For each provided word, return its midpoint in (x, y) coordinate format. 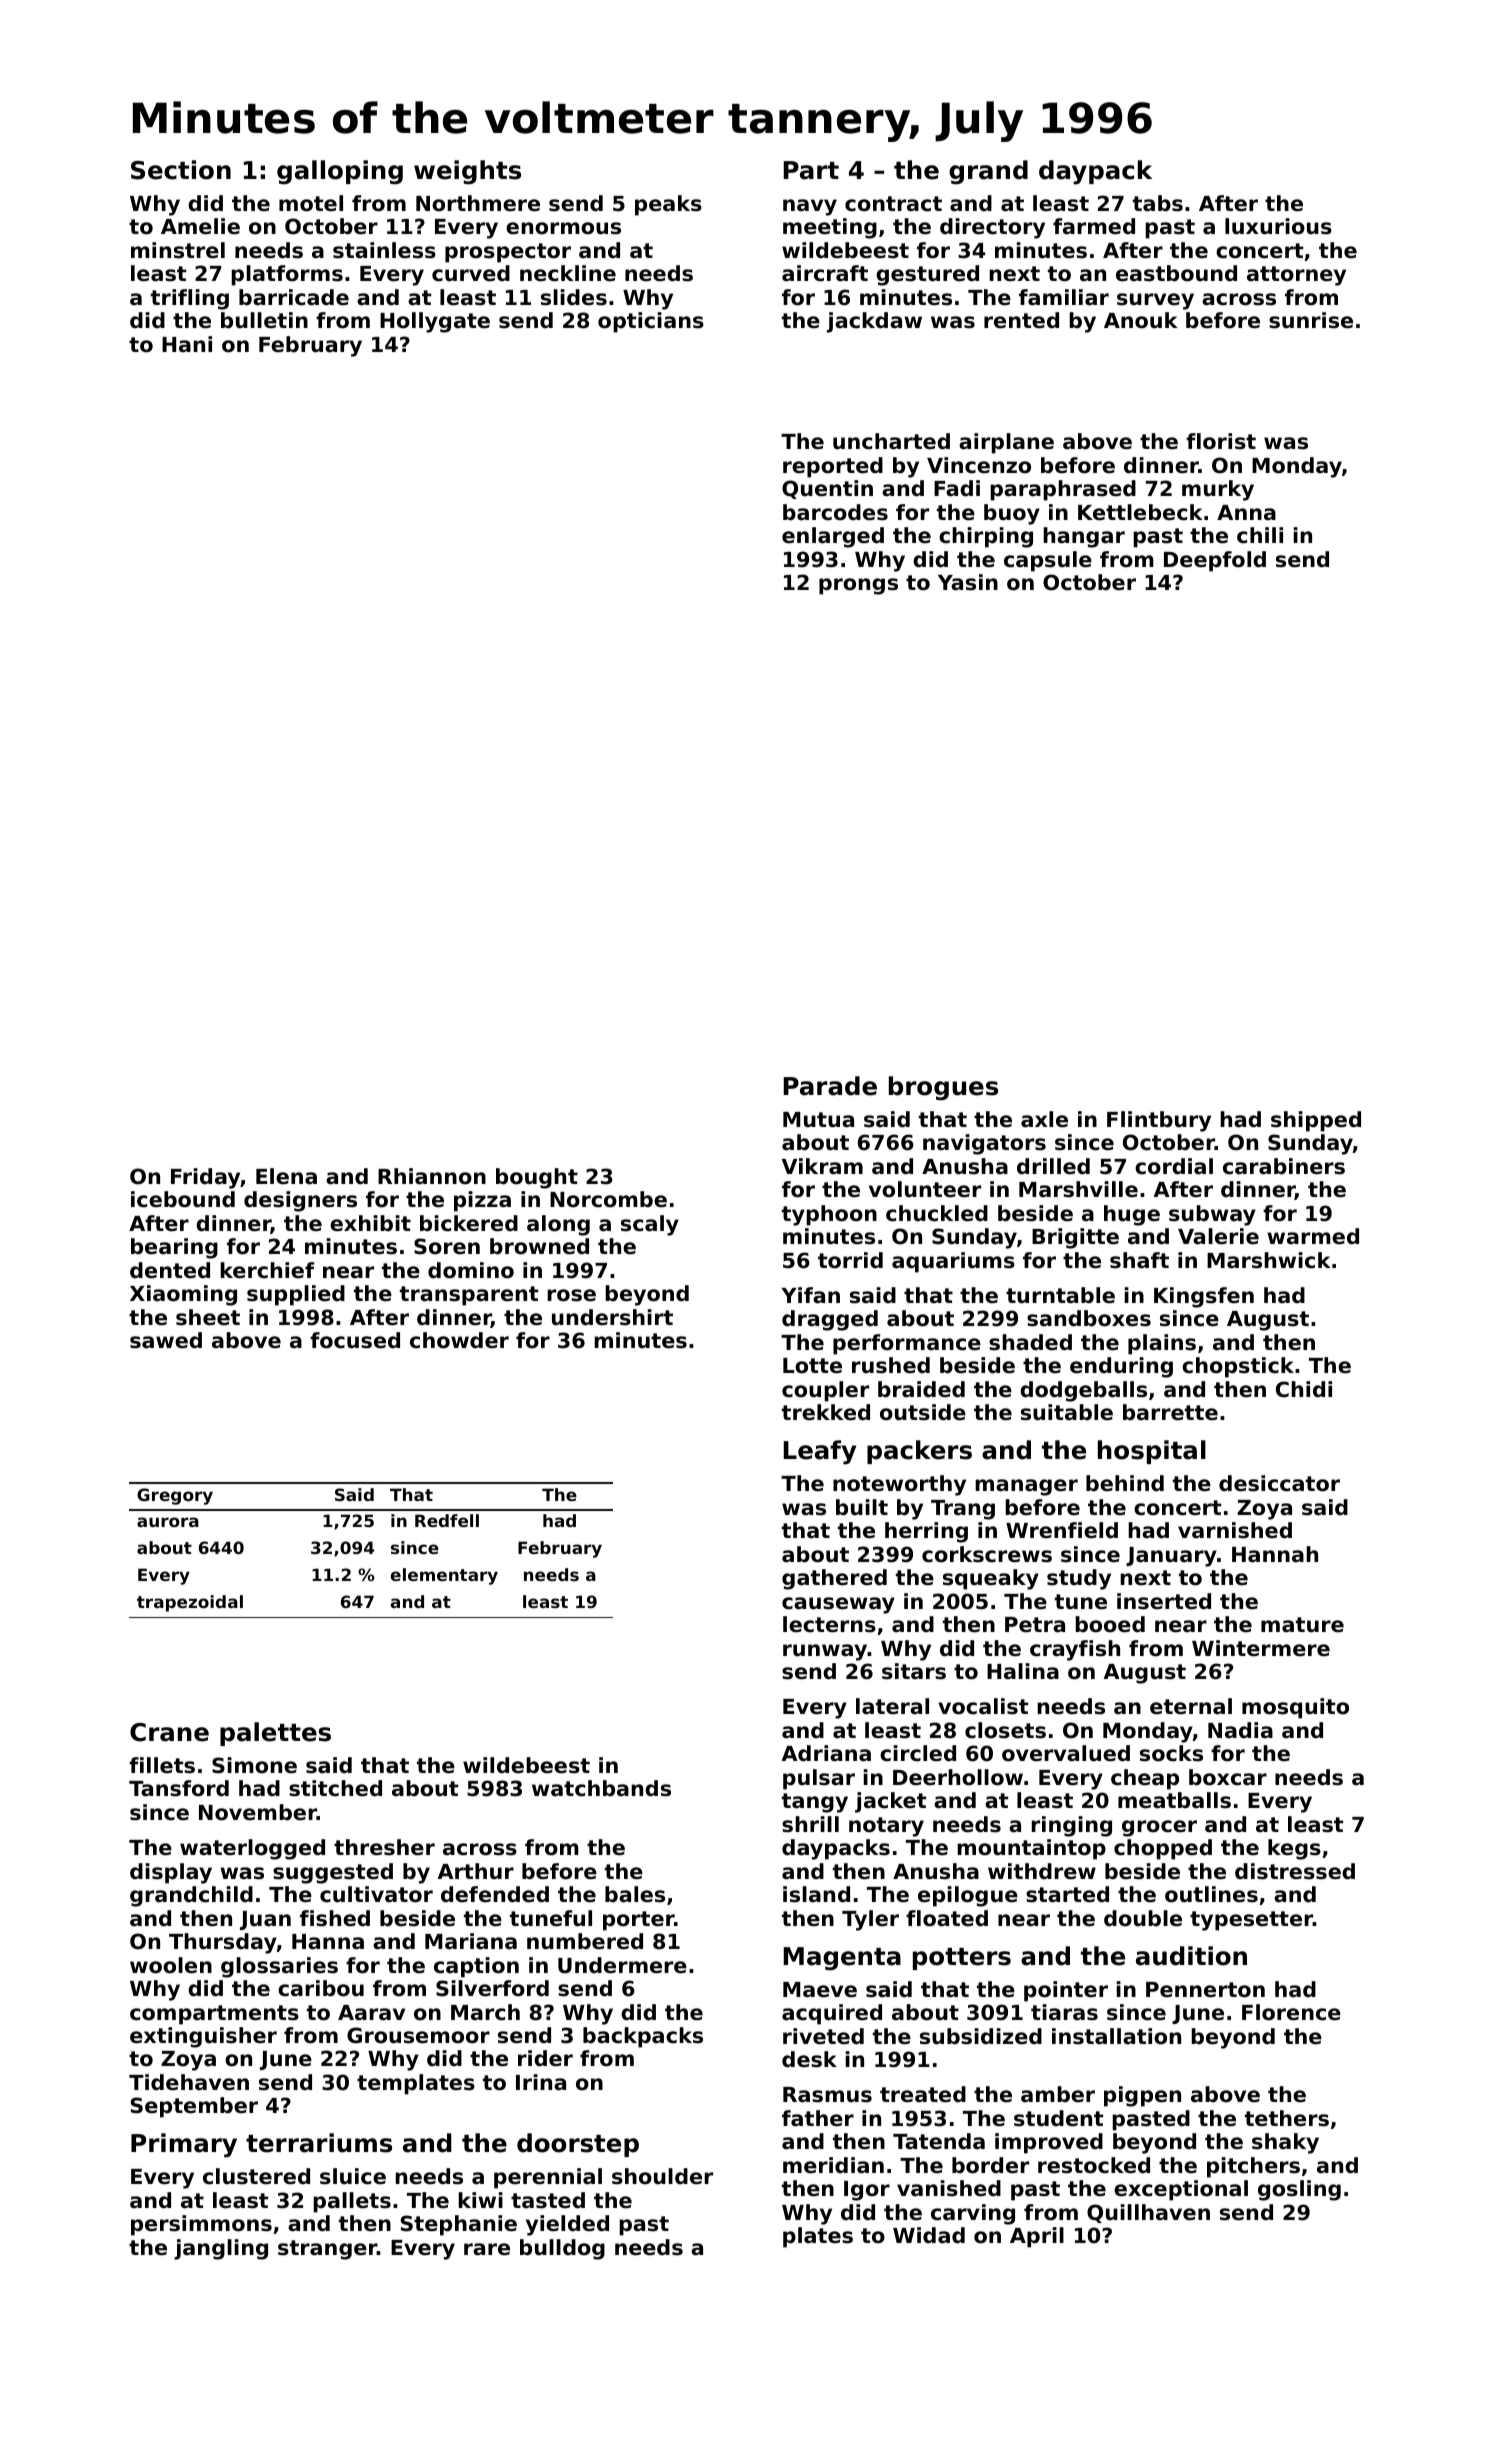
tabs (1158, 203)
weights (467, 172)
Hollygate (435, 322)
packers (919, 1452)
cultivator (376, 1894)
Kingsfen (1204, 1297)
